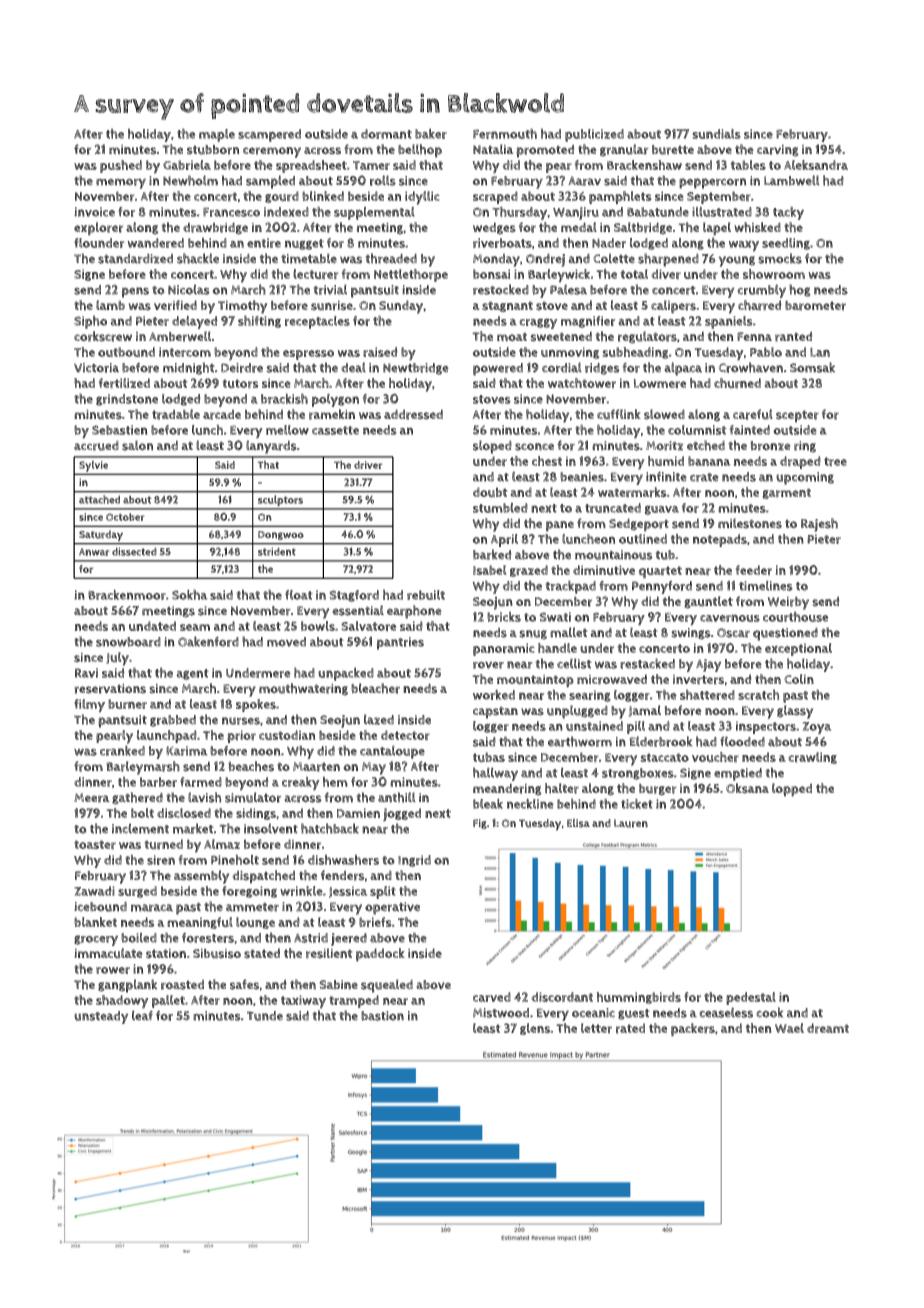  What do you see at coordinates (582, 477) in the screenshot?
I see `beanies` at bounding box center [582, 477].
